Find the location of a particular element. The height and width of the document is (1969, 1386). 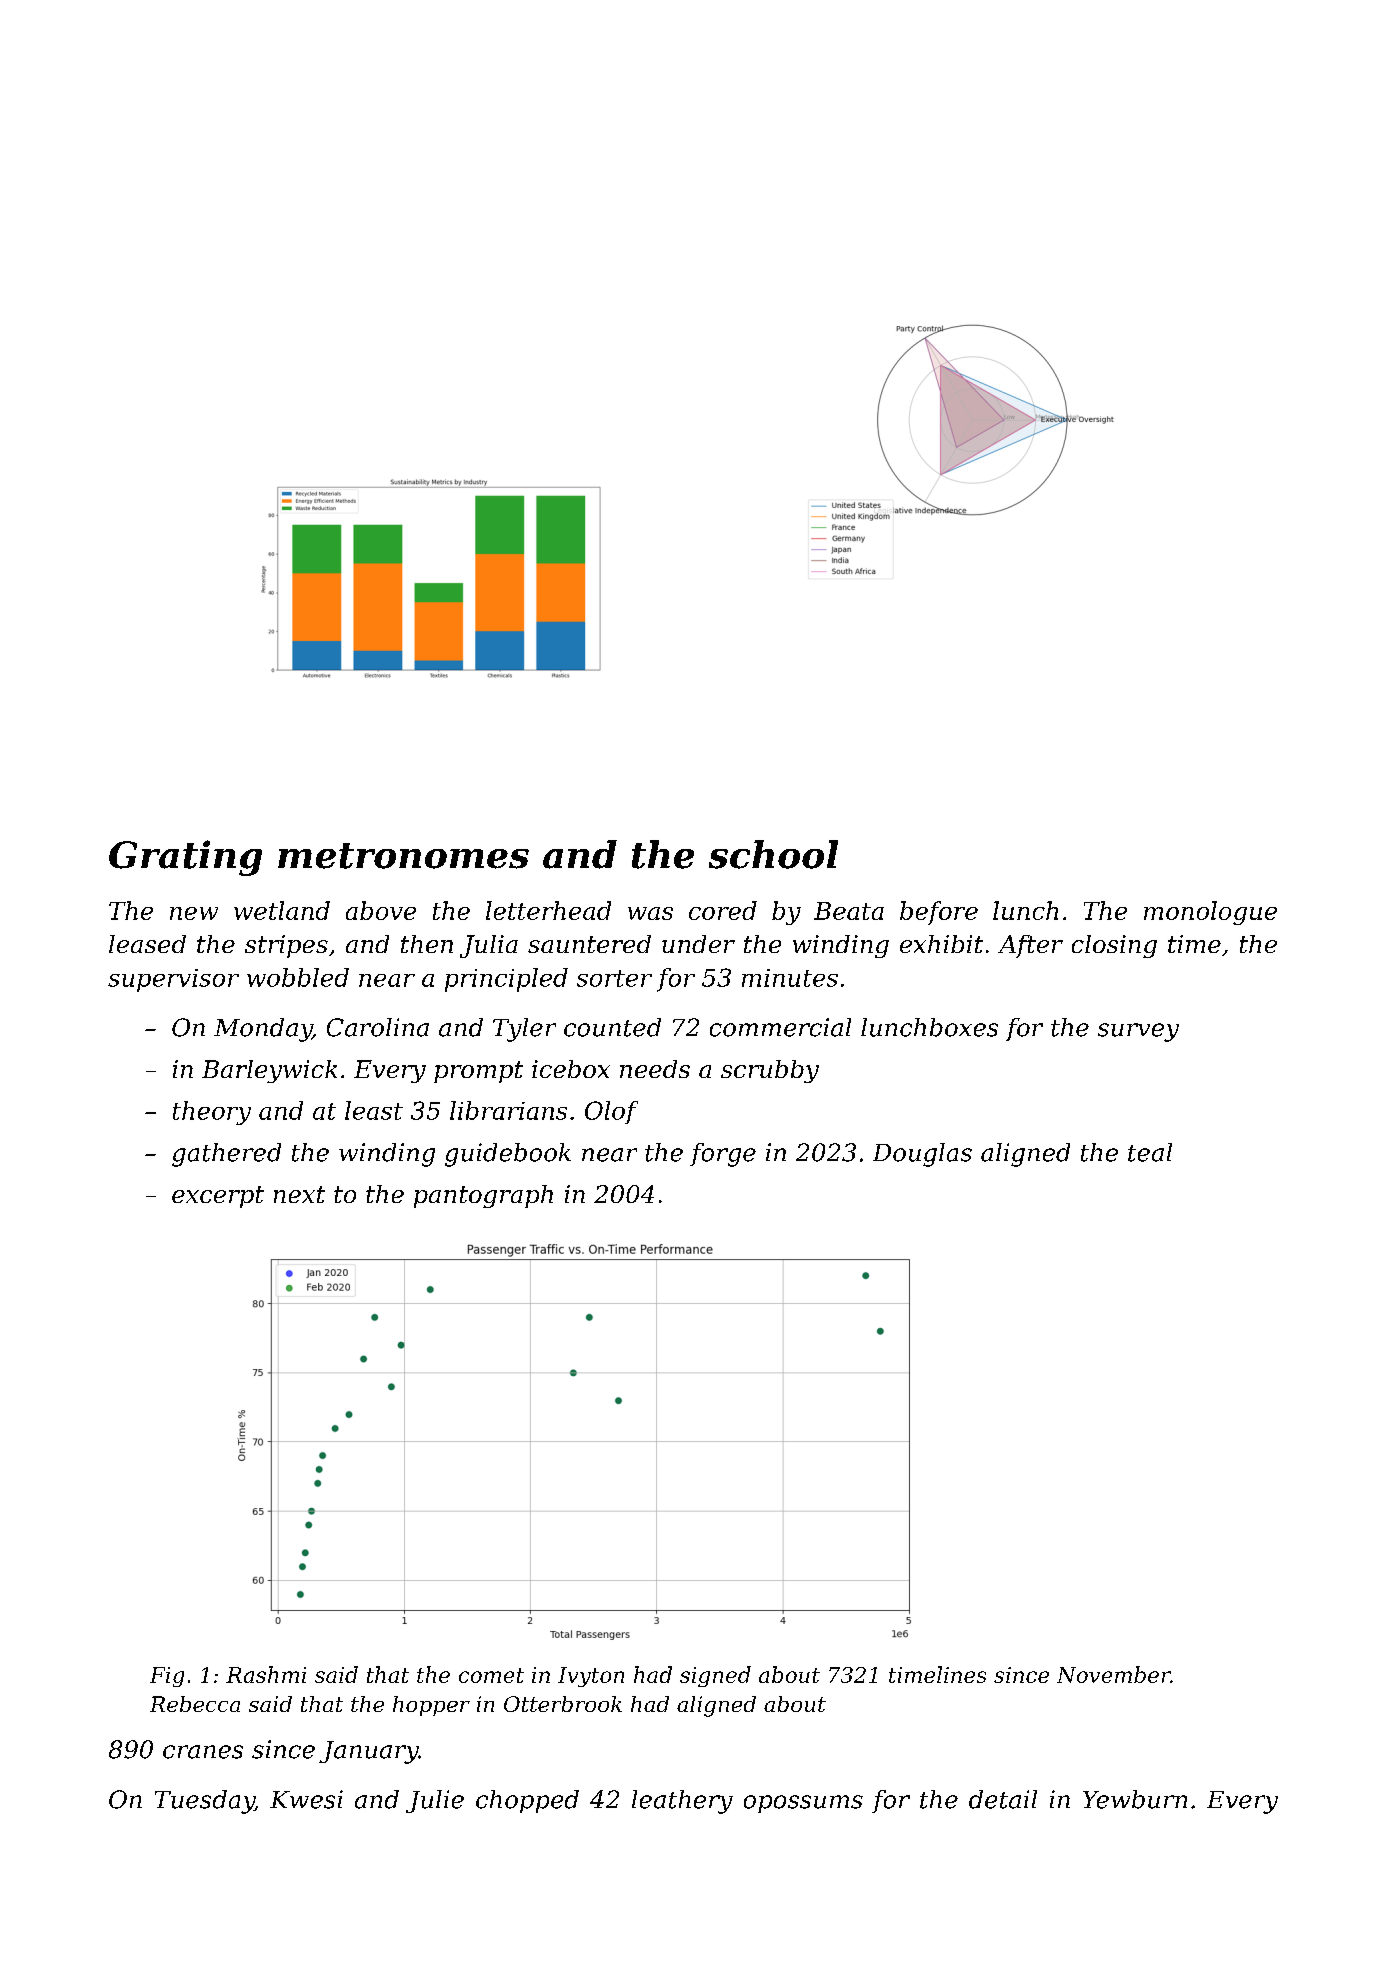

Yewburn is located at coordinates (1135, 1799).
